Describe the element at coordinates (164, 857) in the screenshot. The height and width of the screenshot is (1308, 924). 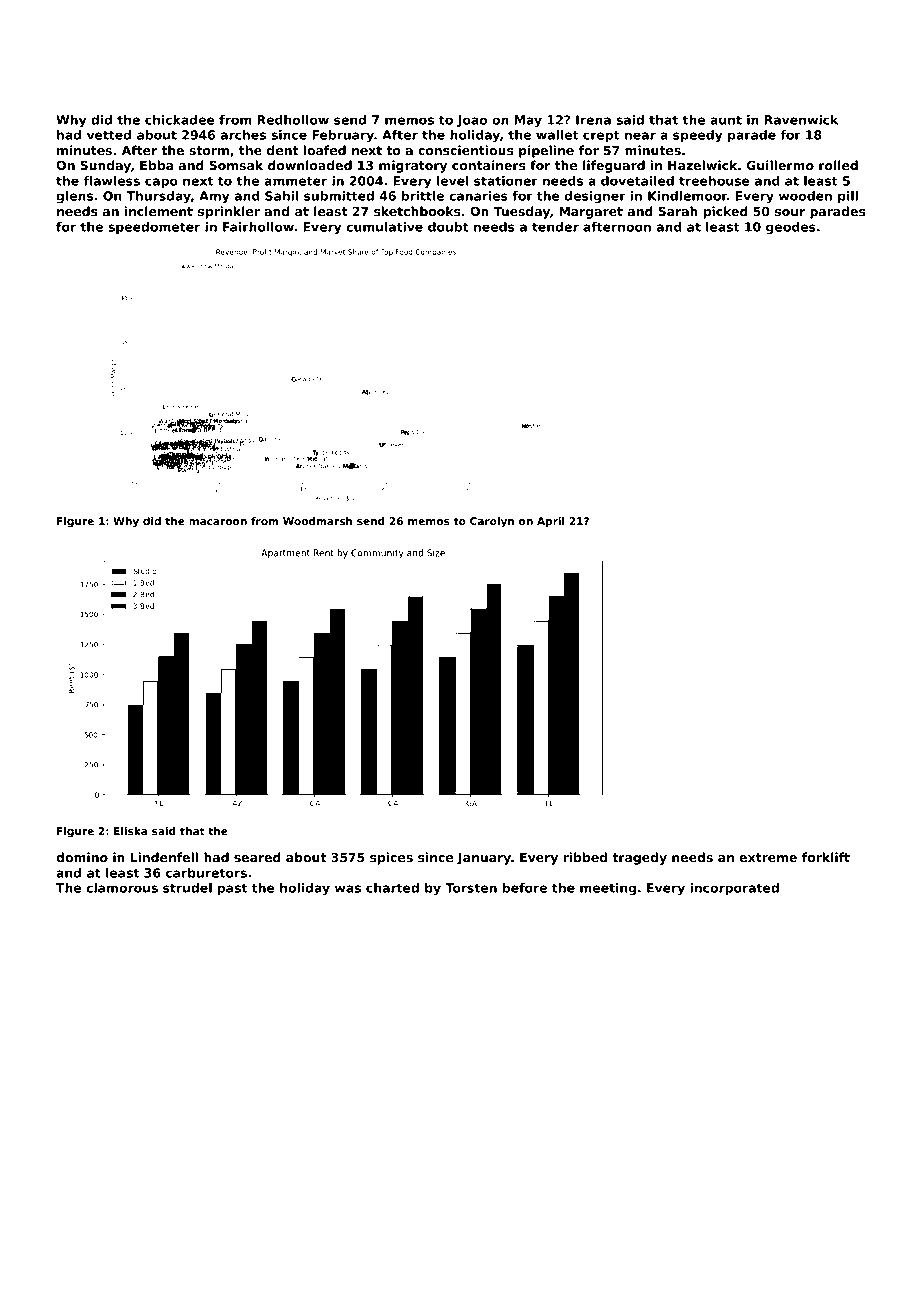
I see `Lindenfell` at that location.
